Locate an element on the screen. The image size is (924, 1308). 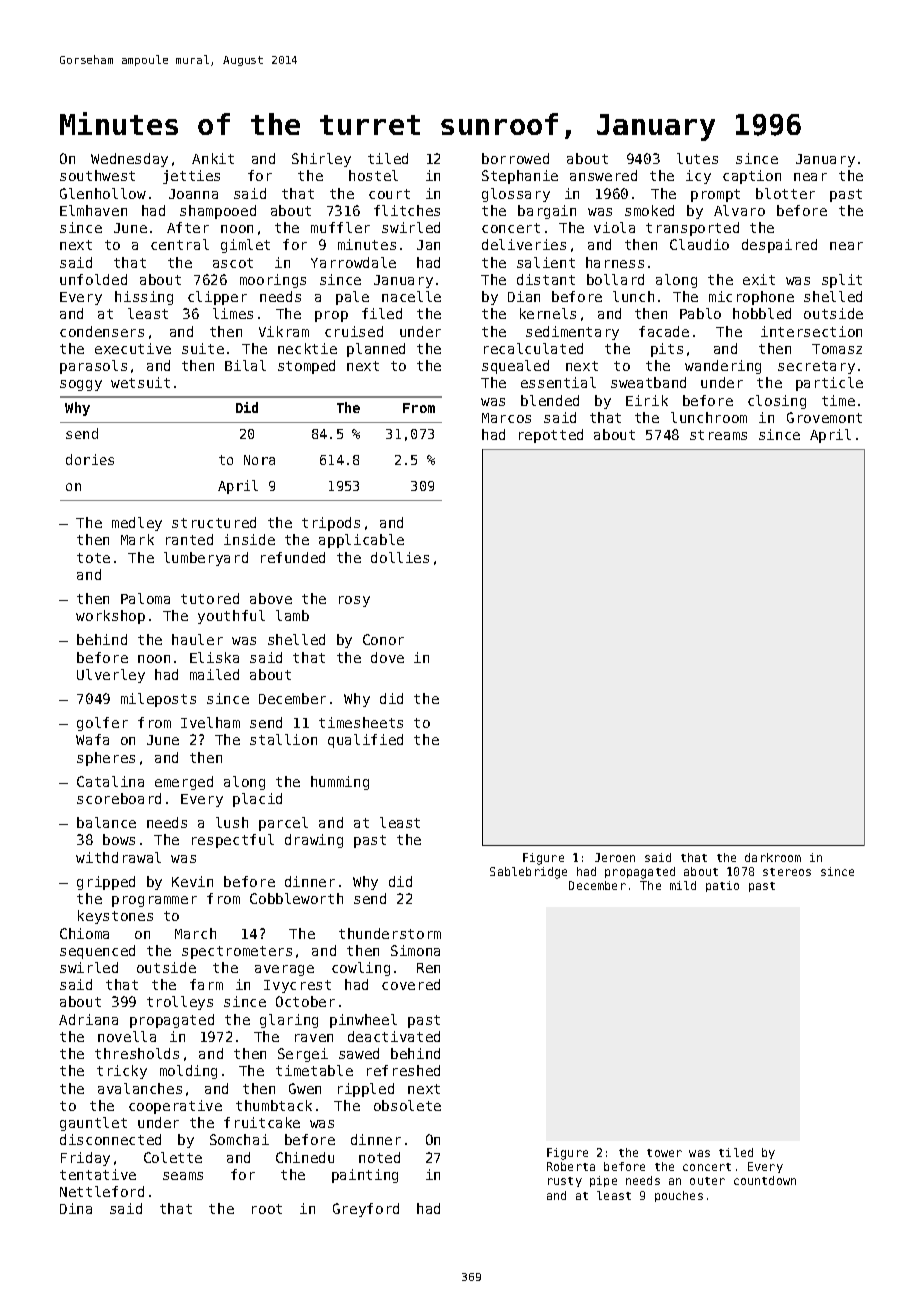
microphone is located at coordinates (751, 298).
